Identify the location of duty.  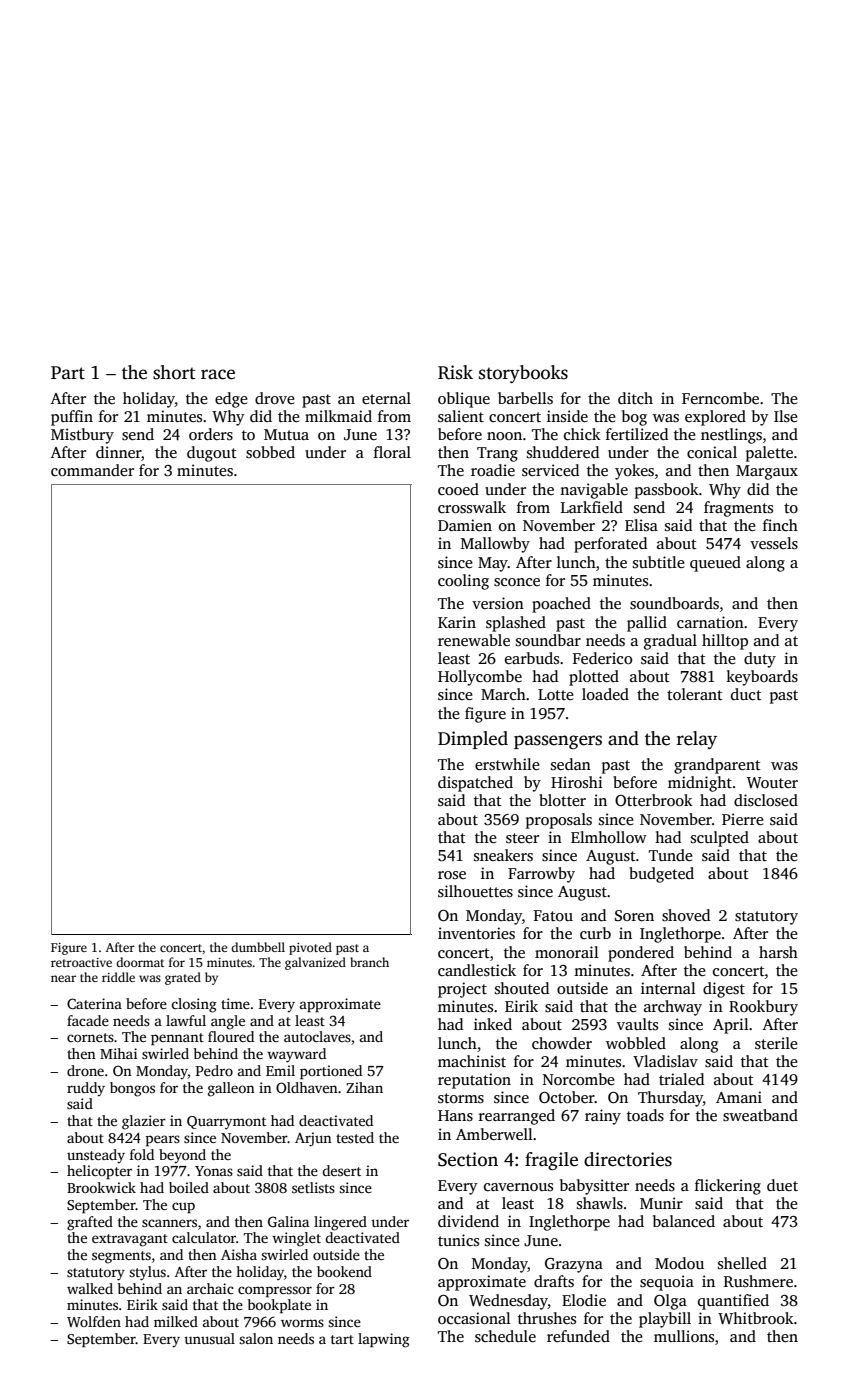
(760, 660).
